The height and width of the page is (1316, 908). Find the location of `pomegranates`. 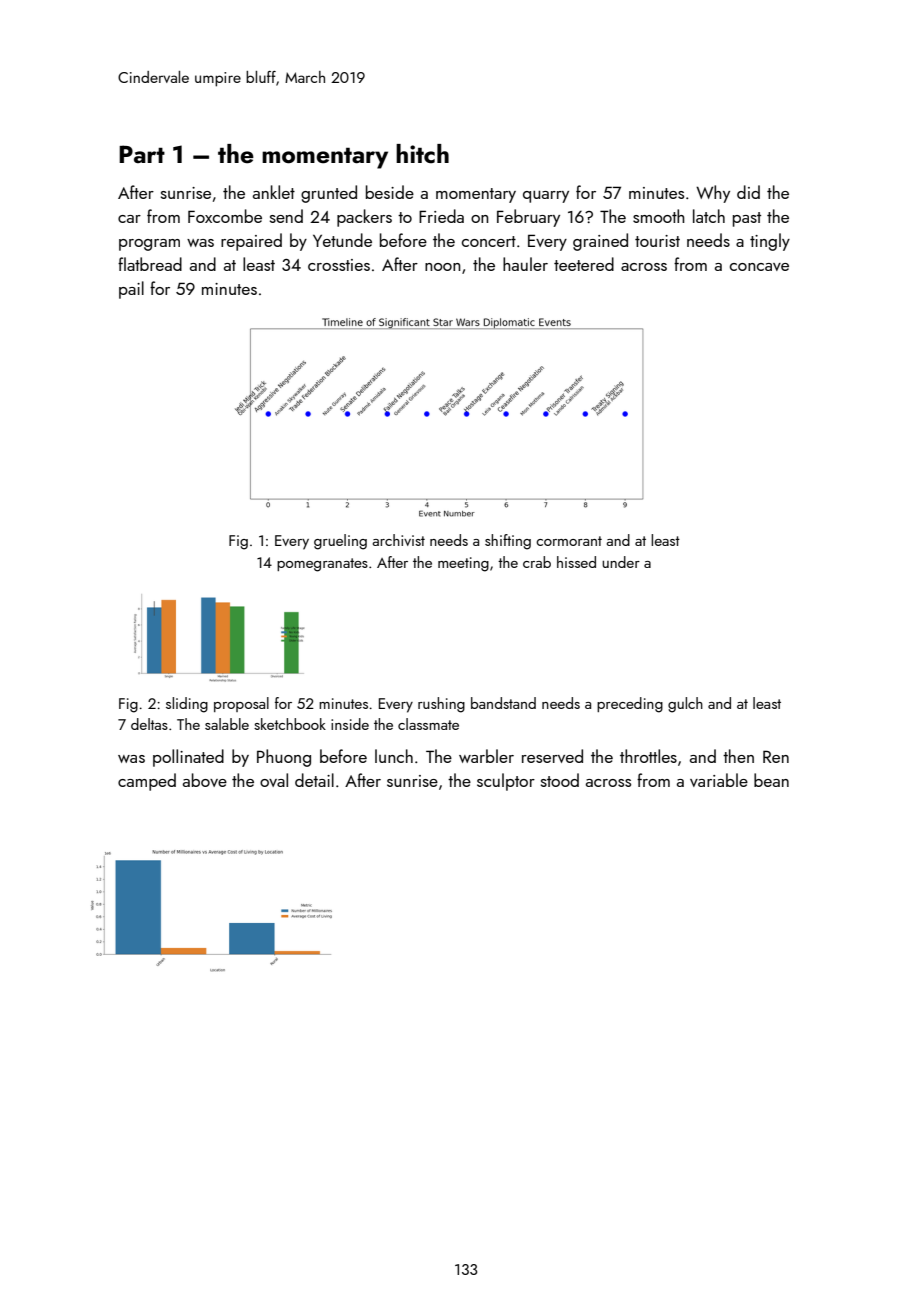

pomegranates is located at coordinates (322, 565).
